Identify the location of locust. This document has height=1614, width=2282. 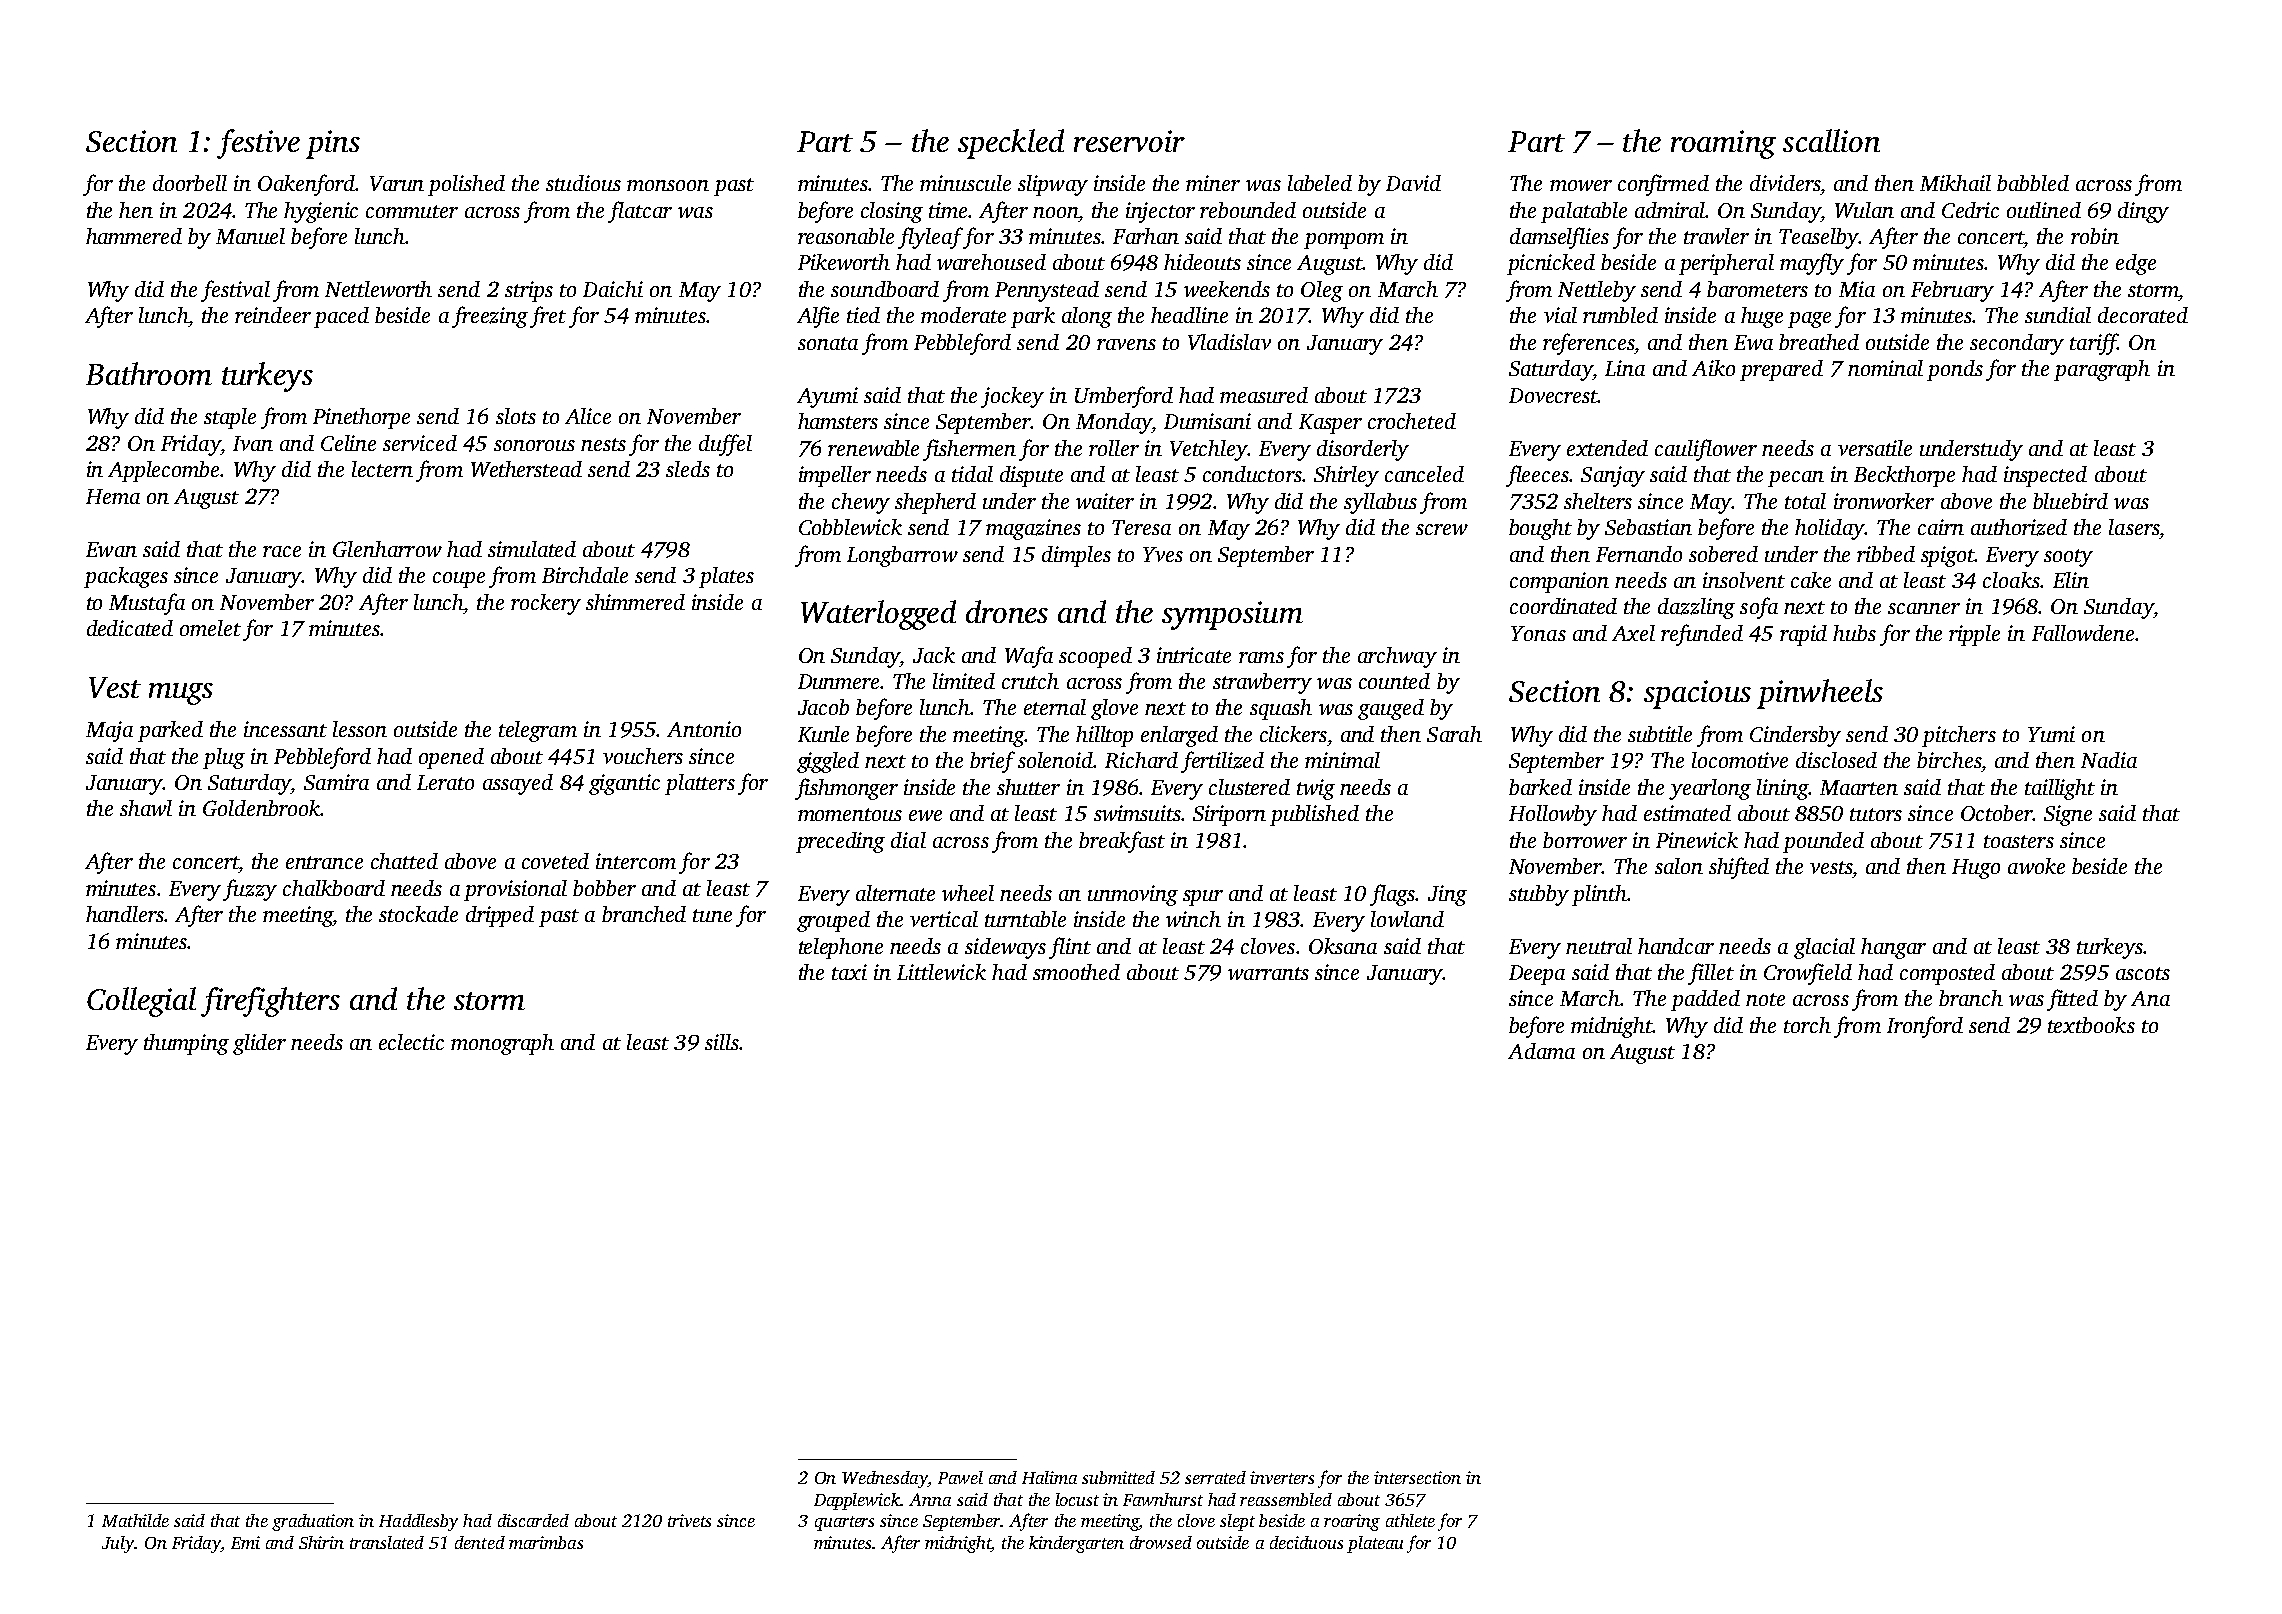
(1077, 1499).
